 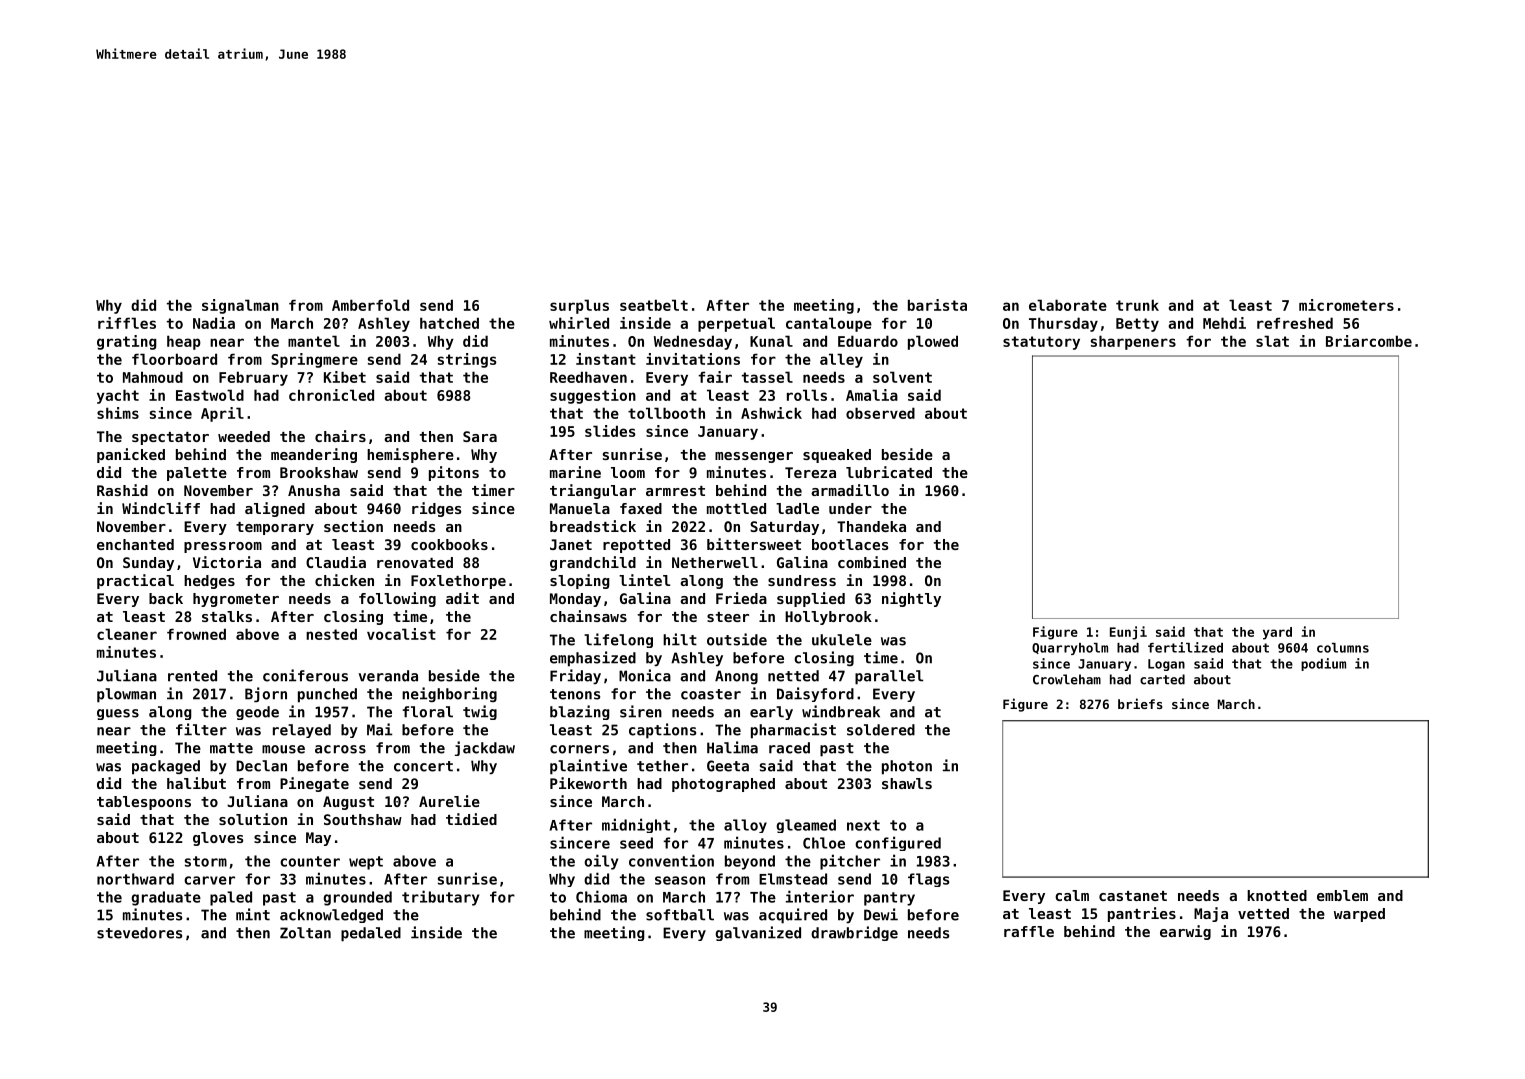 What do you see at coordinates (370, 305) in the screenshot?
I see `Amberfold` at bounding box center [370, 305].
